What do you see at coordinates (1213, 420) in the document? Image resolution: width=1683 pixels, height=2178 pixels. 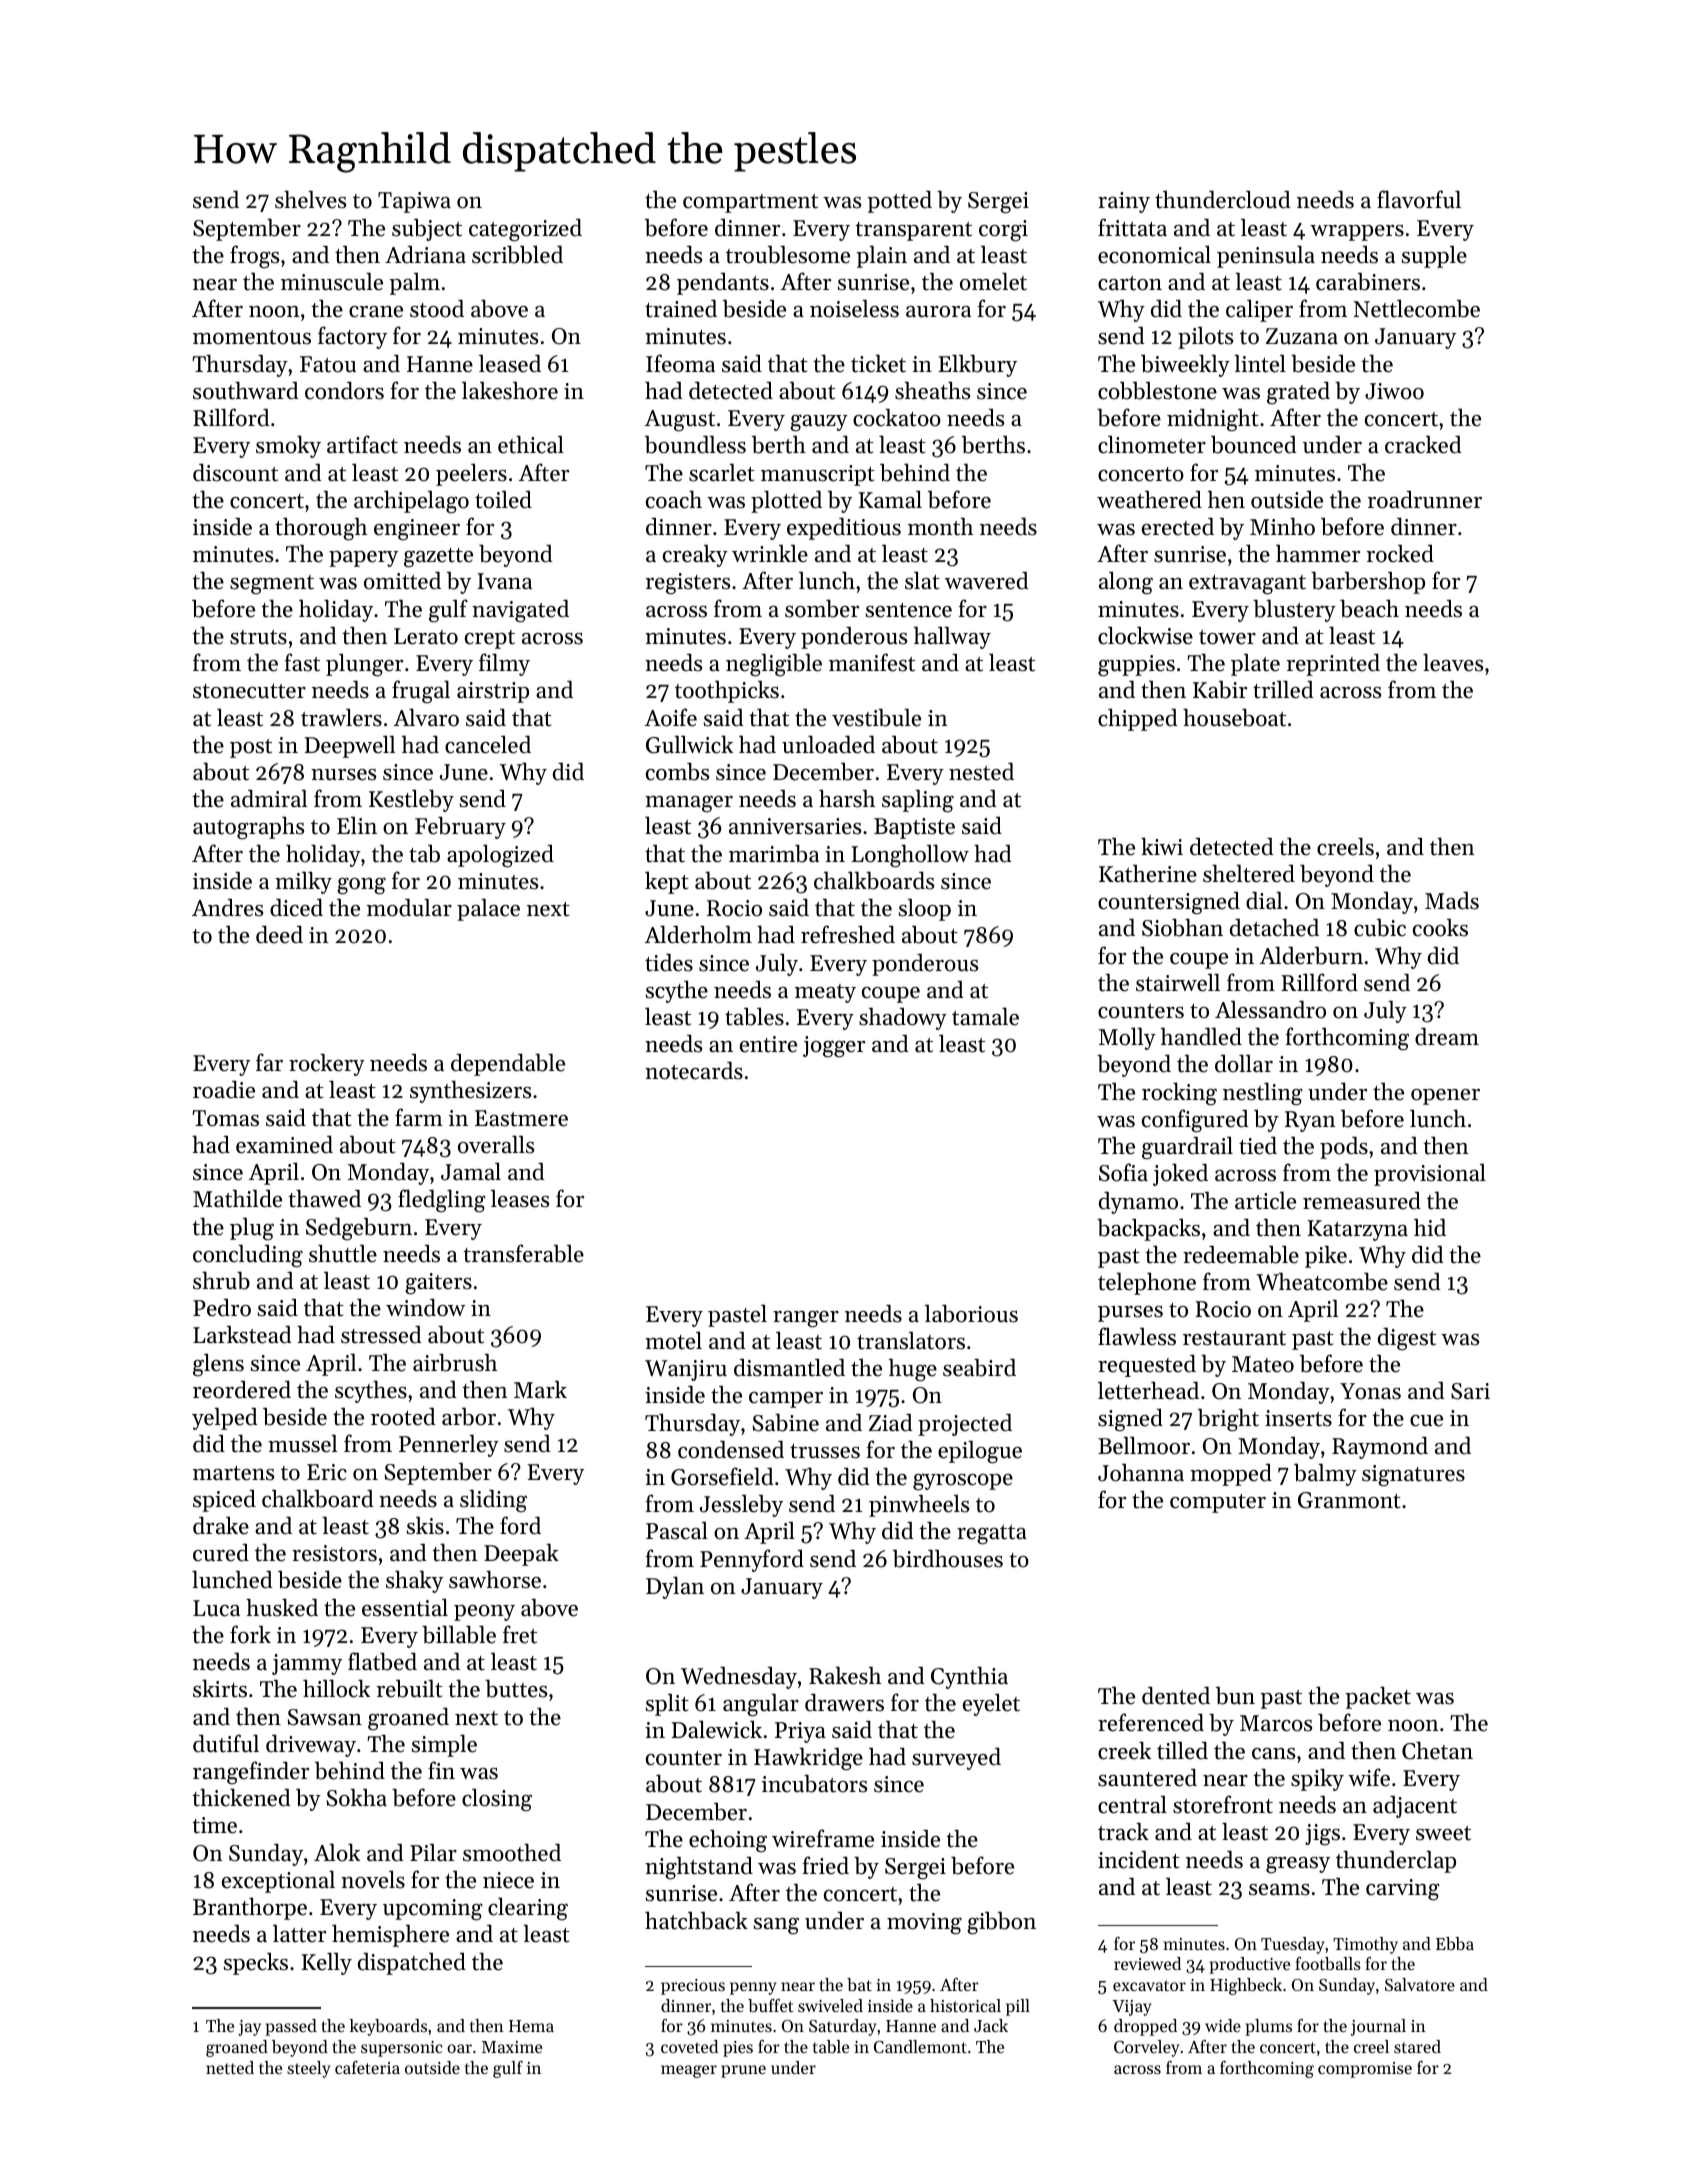 I see `midnight` at bounding box center [1213, 420].
